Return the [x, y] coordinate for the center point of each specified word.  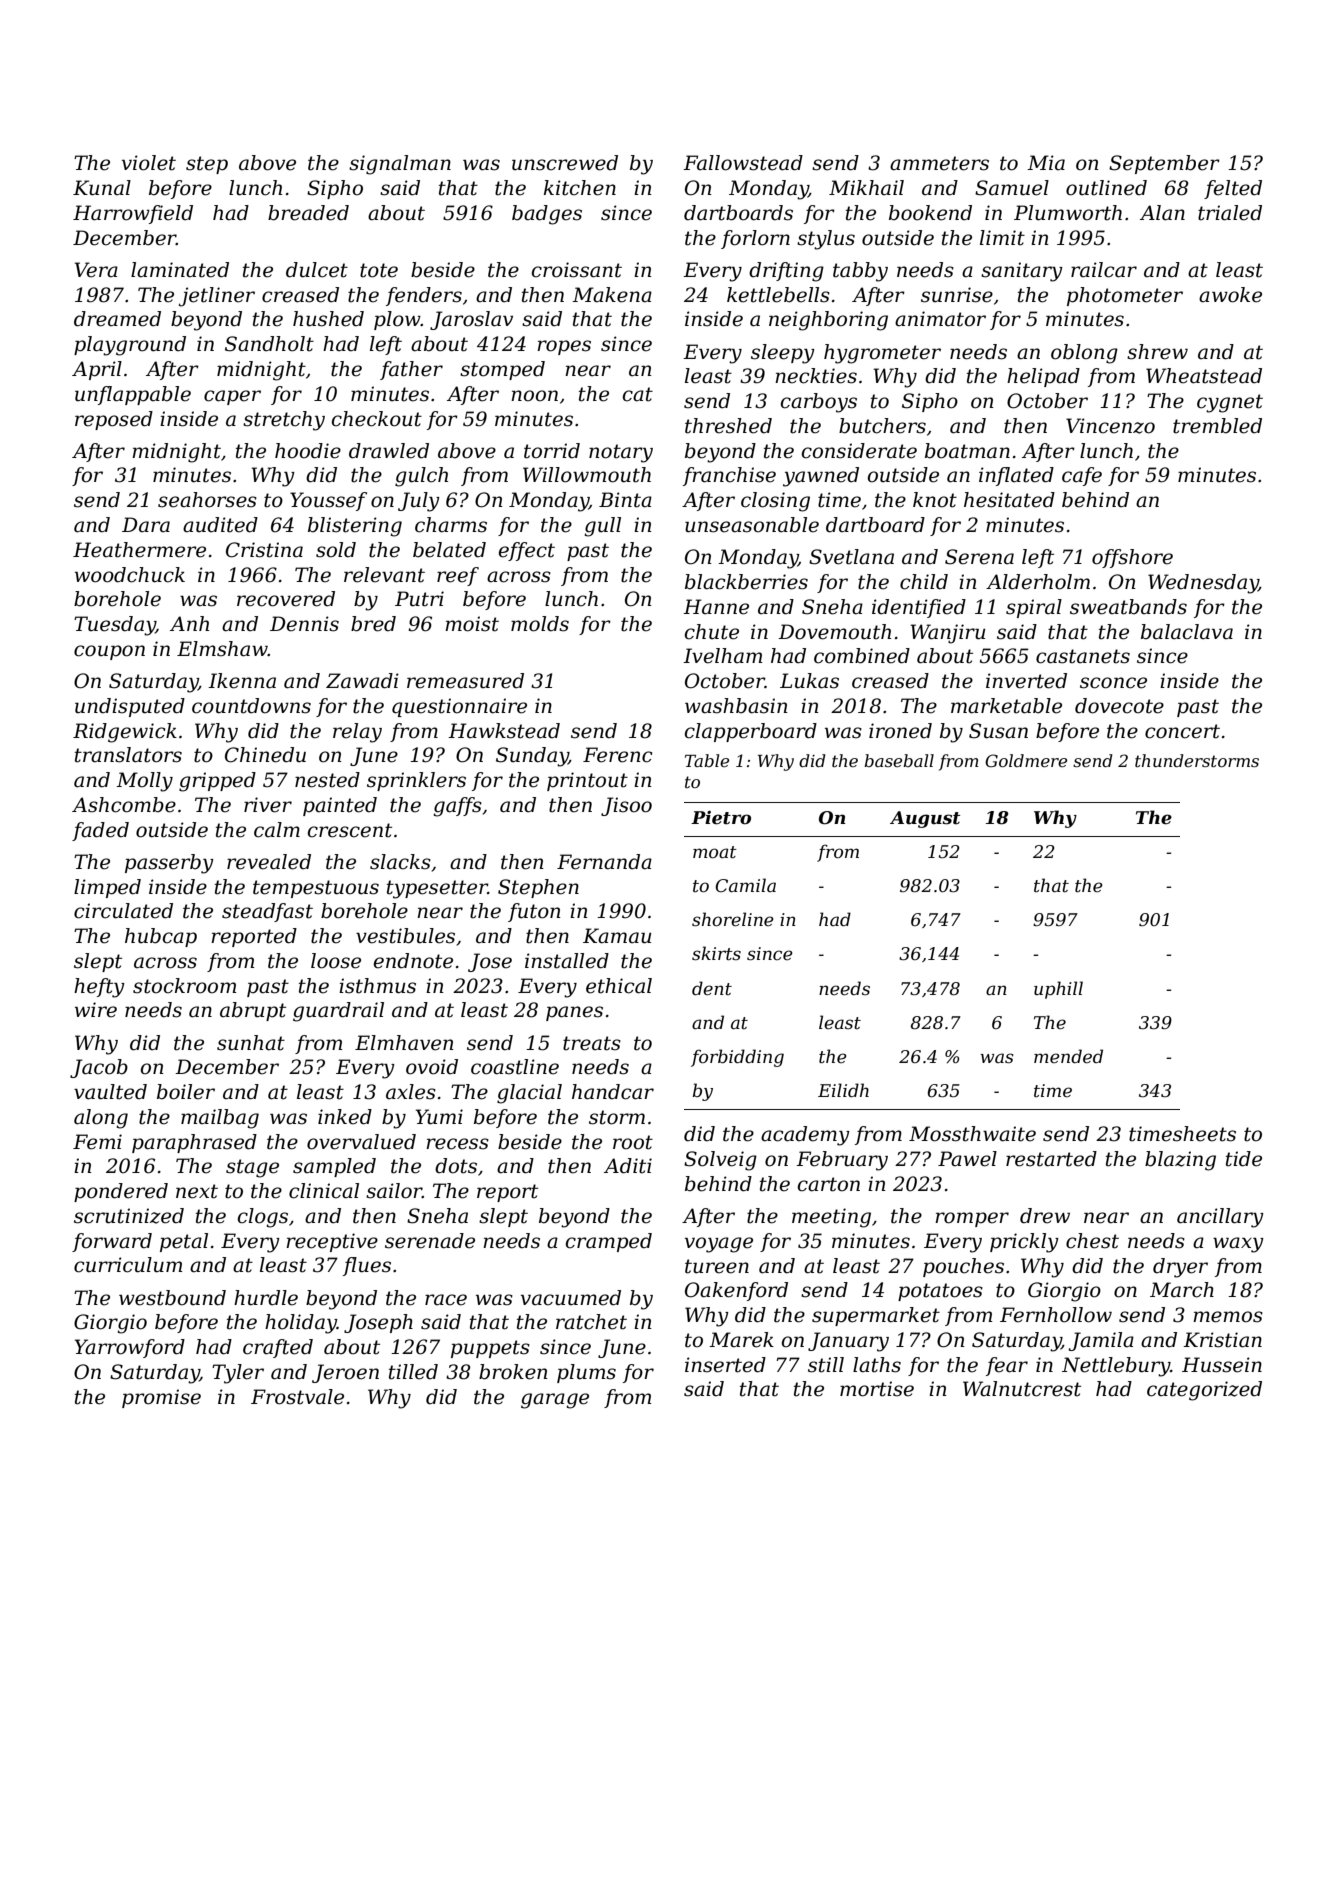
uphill [1058, 990]
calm [277, 830]
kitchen [580, 188]
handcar [613, 1092]
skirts [716, 953]
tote [379, 270]
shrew [1157, 352]
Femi [97, 1142]
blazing [1180, 1161]
